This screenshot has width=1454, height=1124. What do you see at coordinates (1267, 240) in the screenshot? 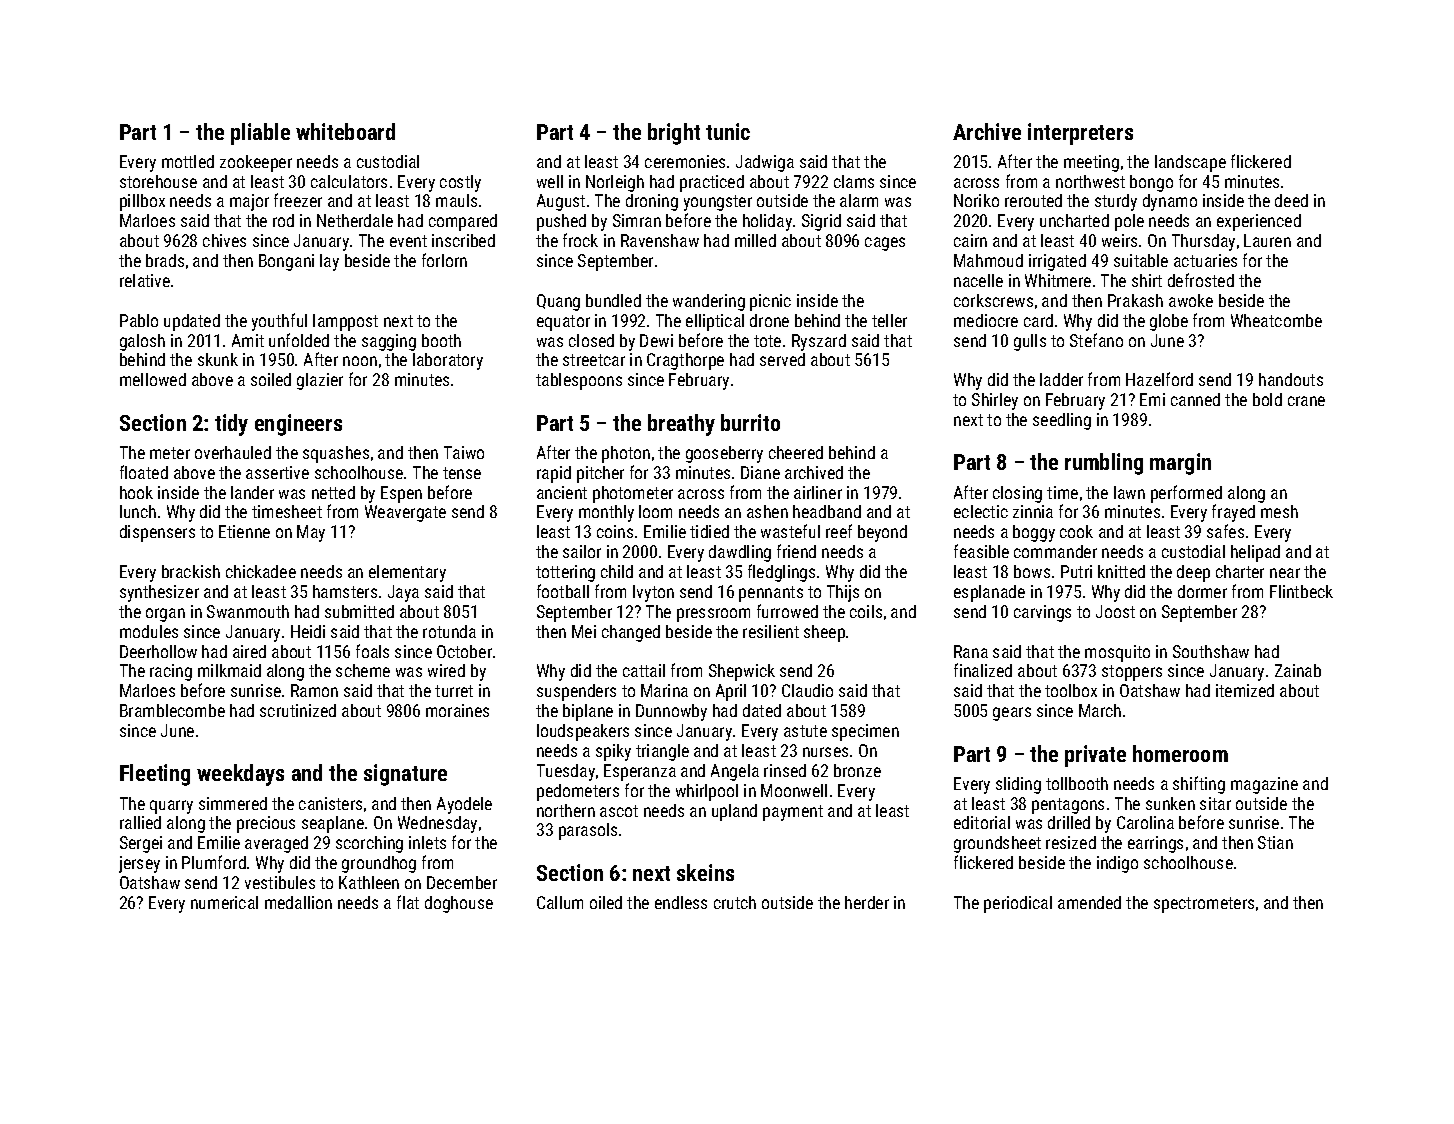
I see `Lauren` at bounding box center [1267, 240].
